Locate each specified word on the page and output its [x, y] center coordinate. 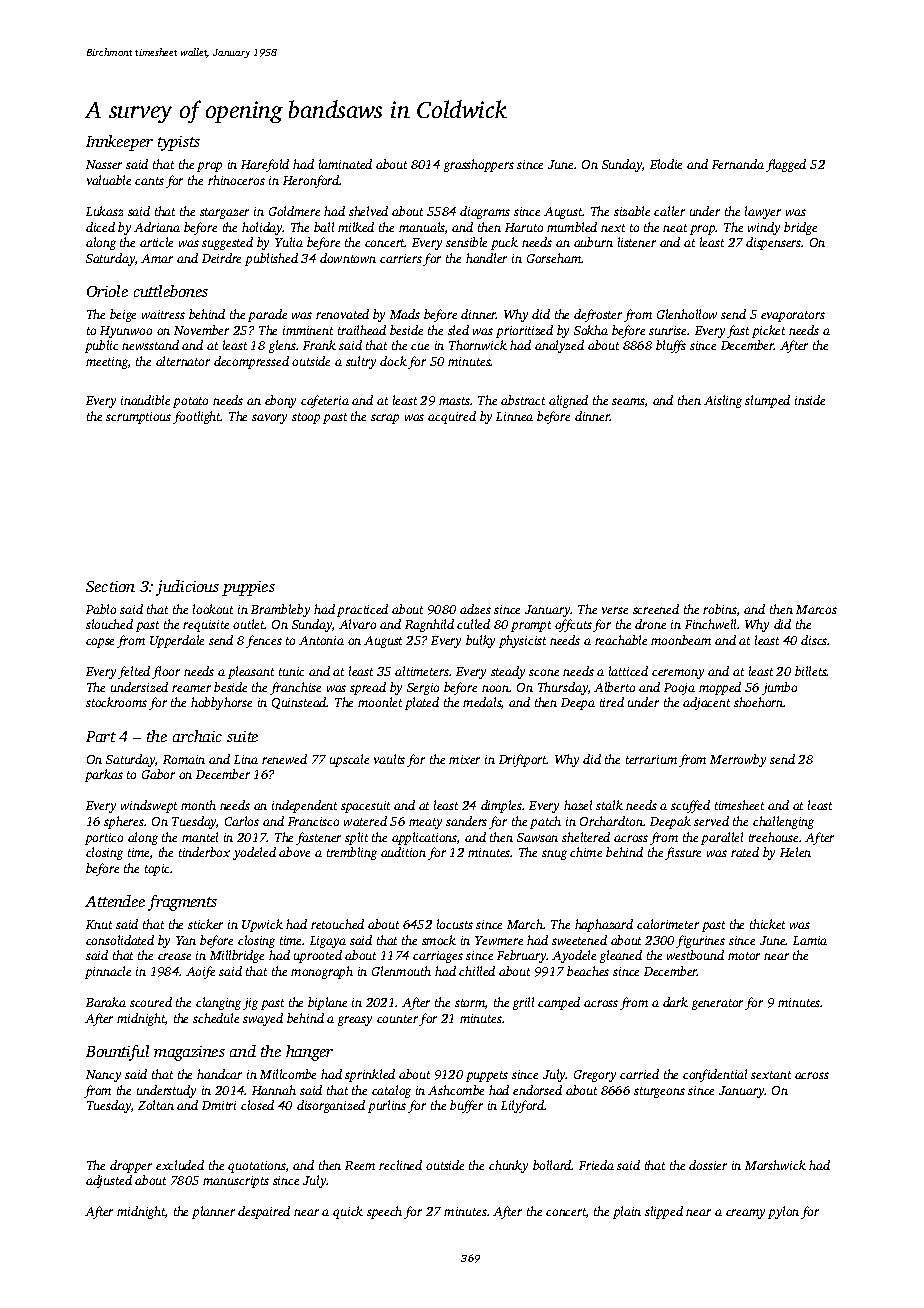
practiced [362, 610]
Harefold [265, 165]
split [356, 838]
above [294, 852]
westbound [695, 955]
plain [627, 1212]
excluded [180, 1165]
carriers [401, 258]
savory [269, 419]
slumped [767, 401]
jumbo [779, 688]
